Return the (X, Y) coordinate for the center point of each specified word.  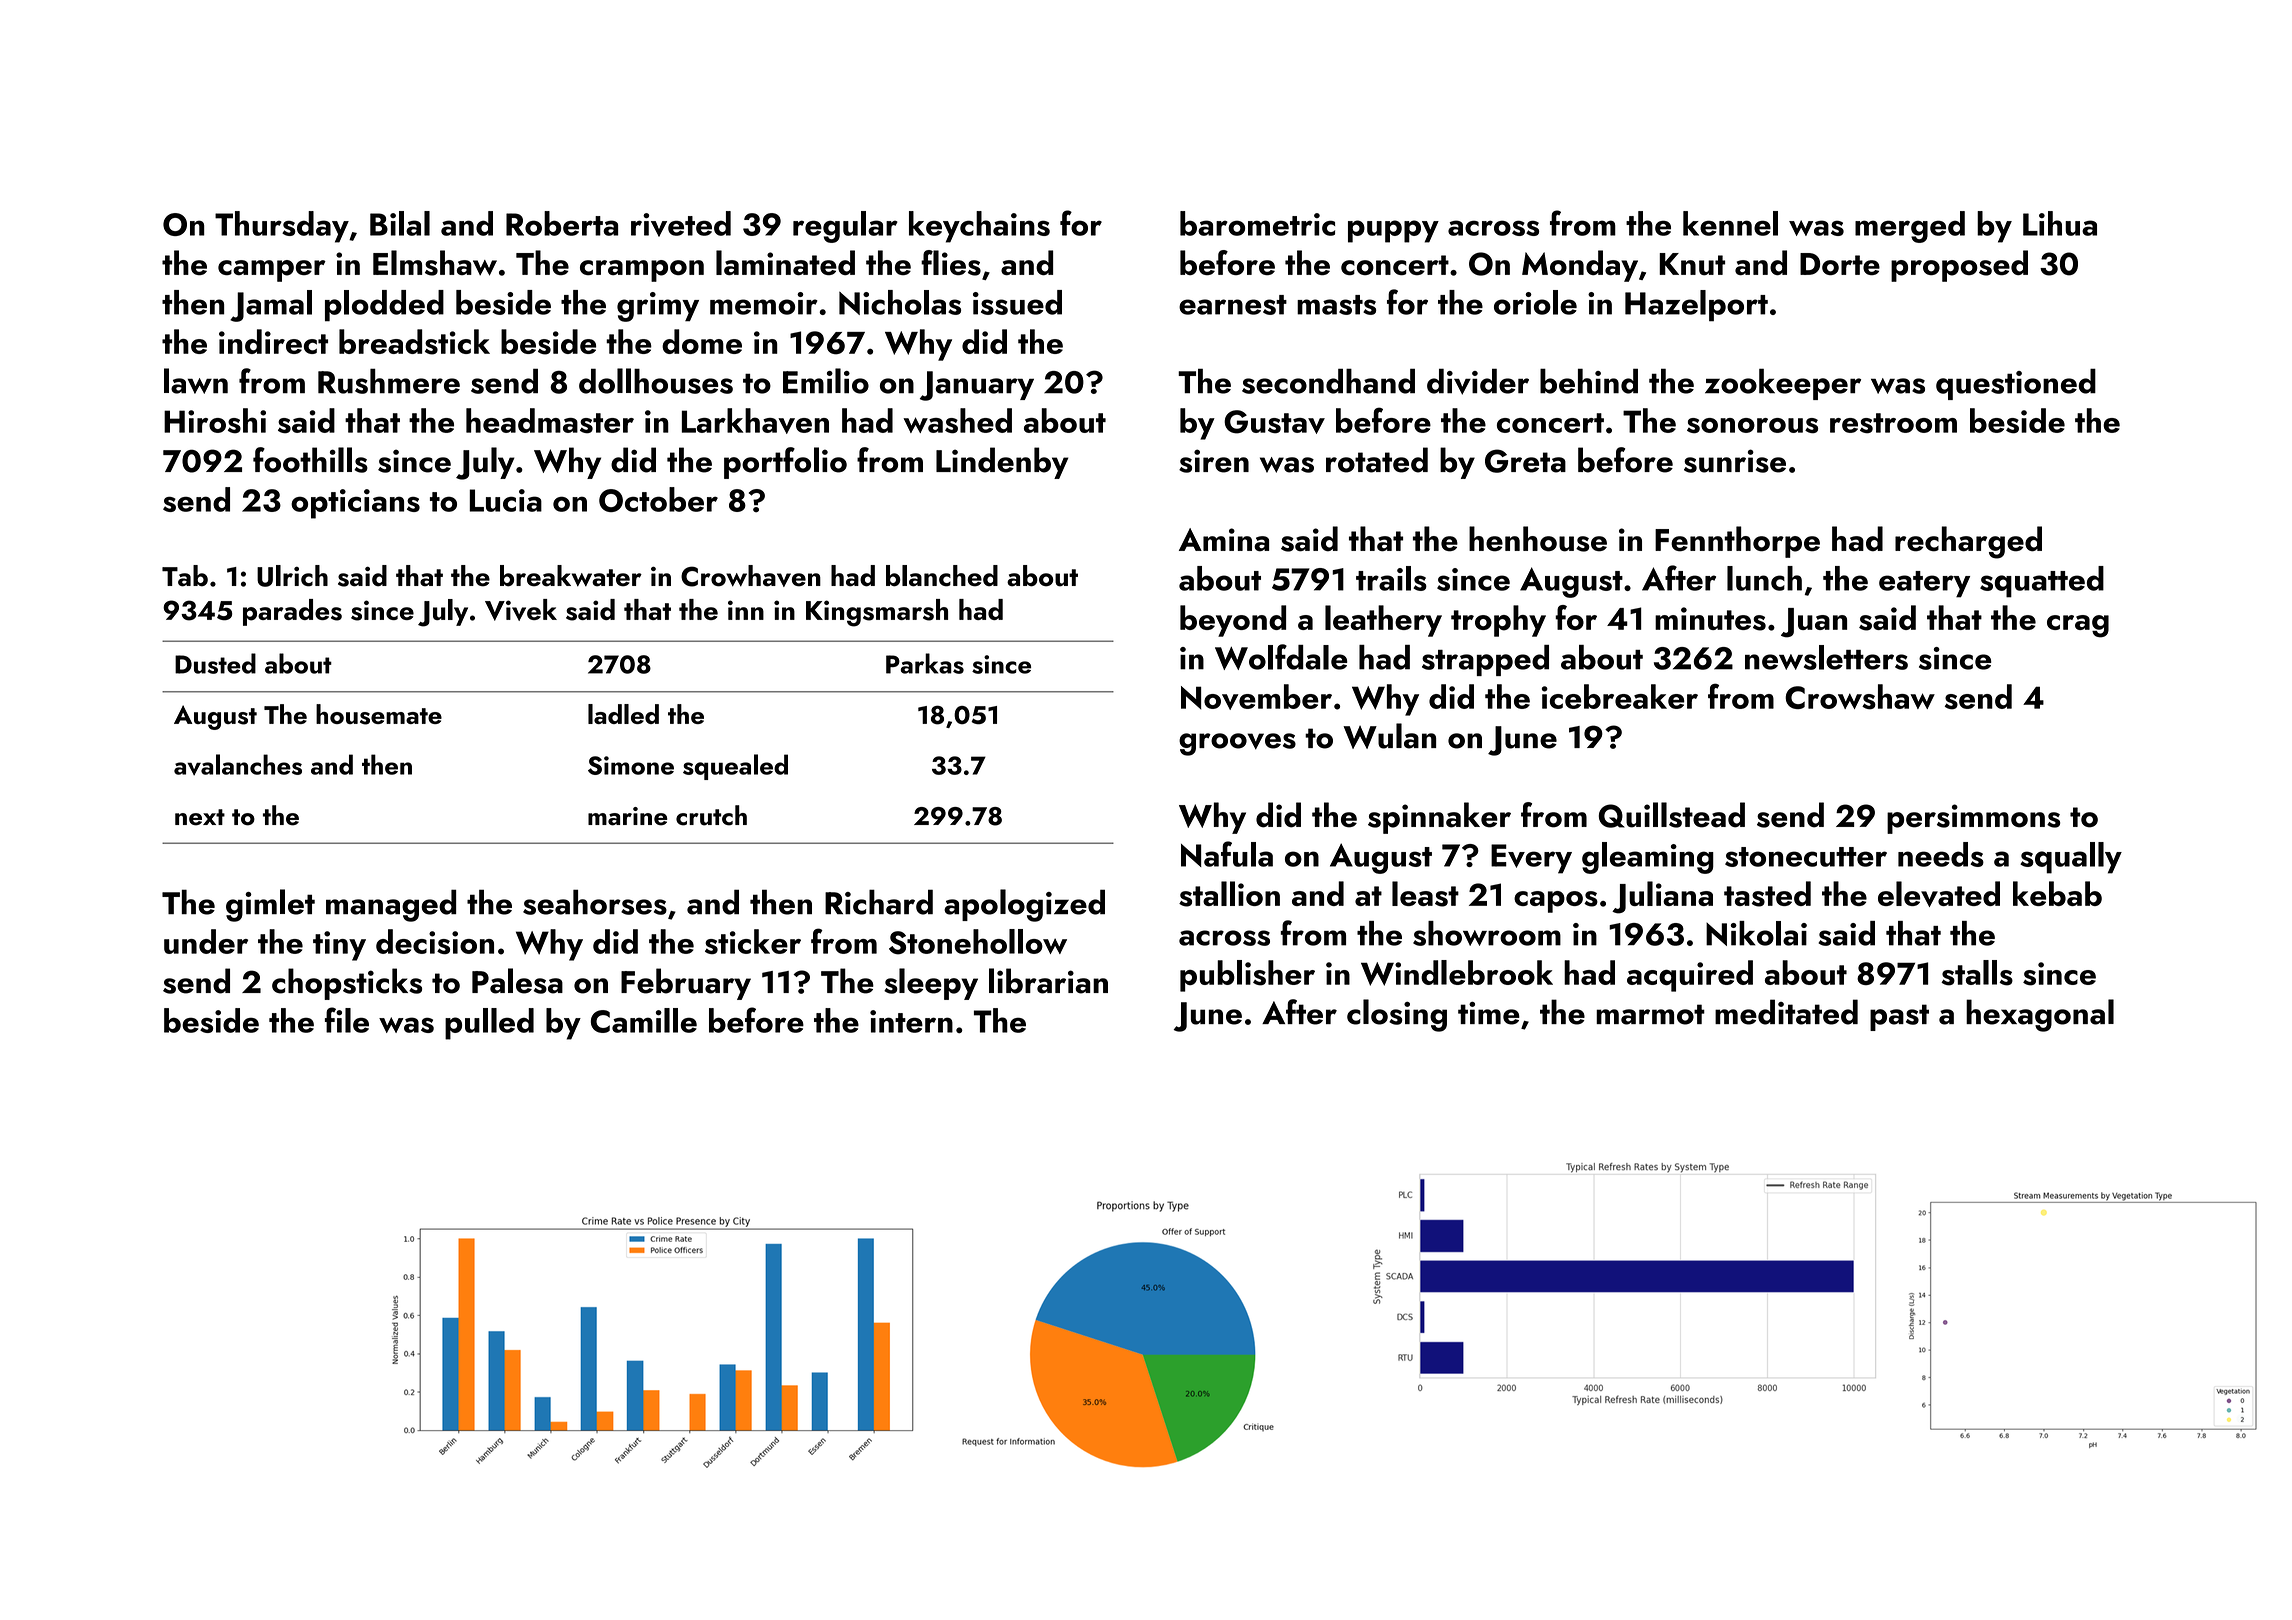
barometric (1257, 223)
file (347, 1020)
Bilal (400, 223)
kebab (2057, 893)
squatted (2042, 582)
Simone (631, 765)
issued (1017, 302)
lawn (196, 381)
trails (1391, 578)
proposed (1959, 266)
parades (292, 612)
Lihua (2060, 223)
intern (911, 1021)
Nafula (1227, 854)
